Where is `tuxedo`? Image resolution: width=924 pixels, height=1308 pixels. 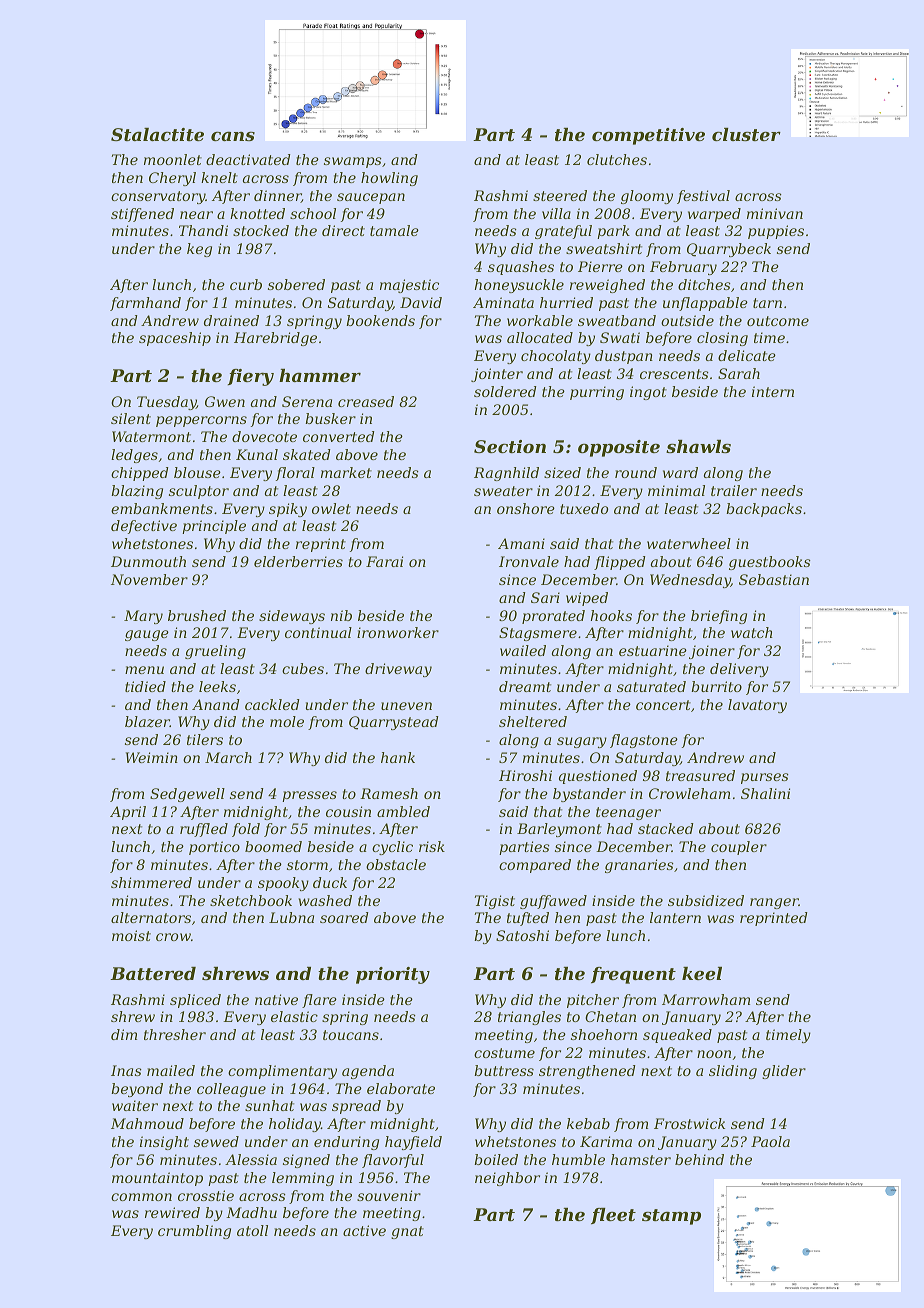
tuxedo is located at coordinates (584, 508).
